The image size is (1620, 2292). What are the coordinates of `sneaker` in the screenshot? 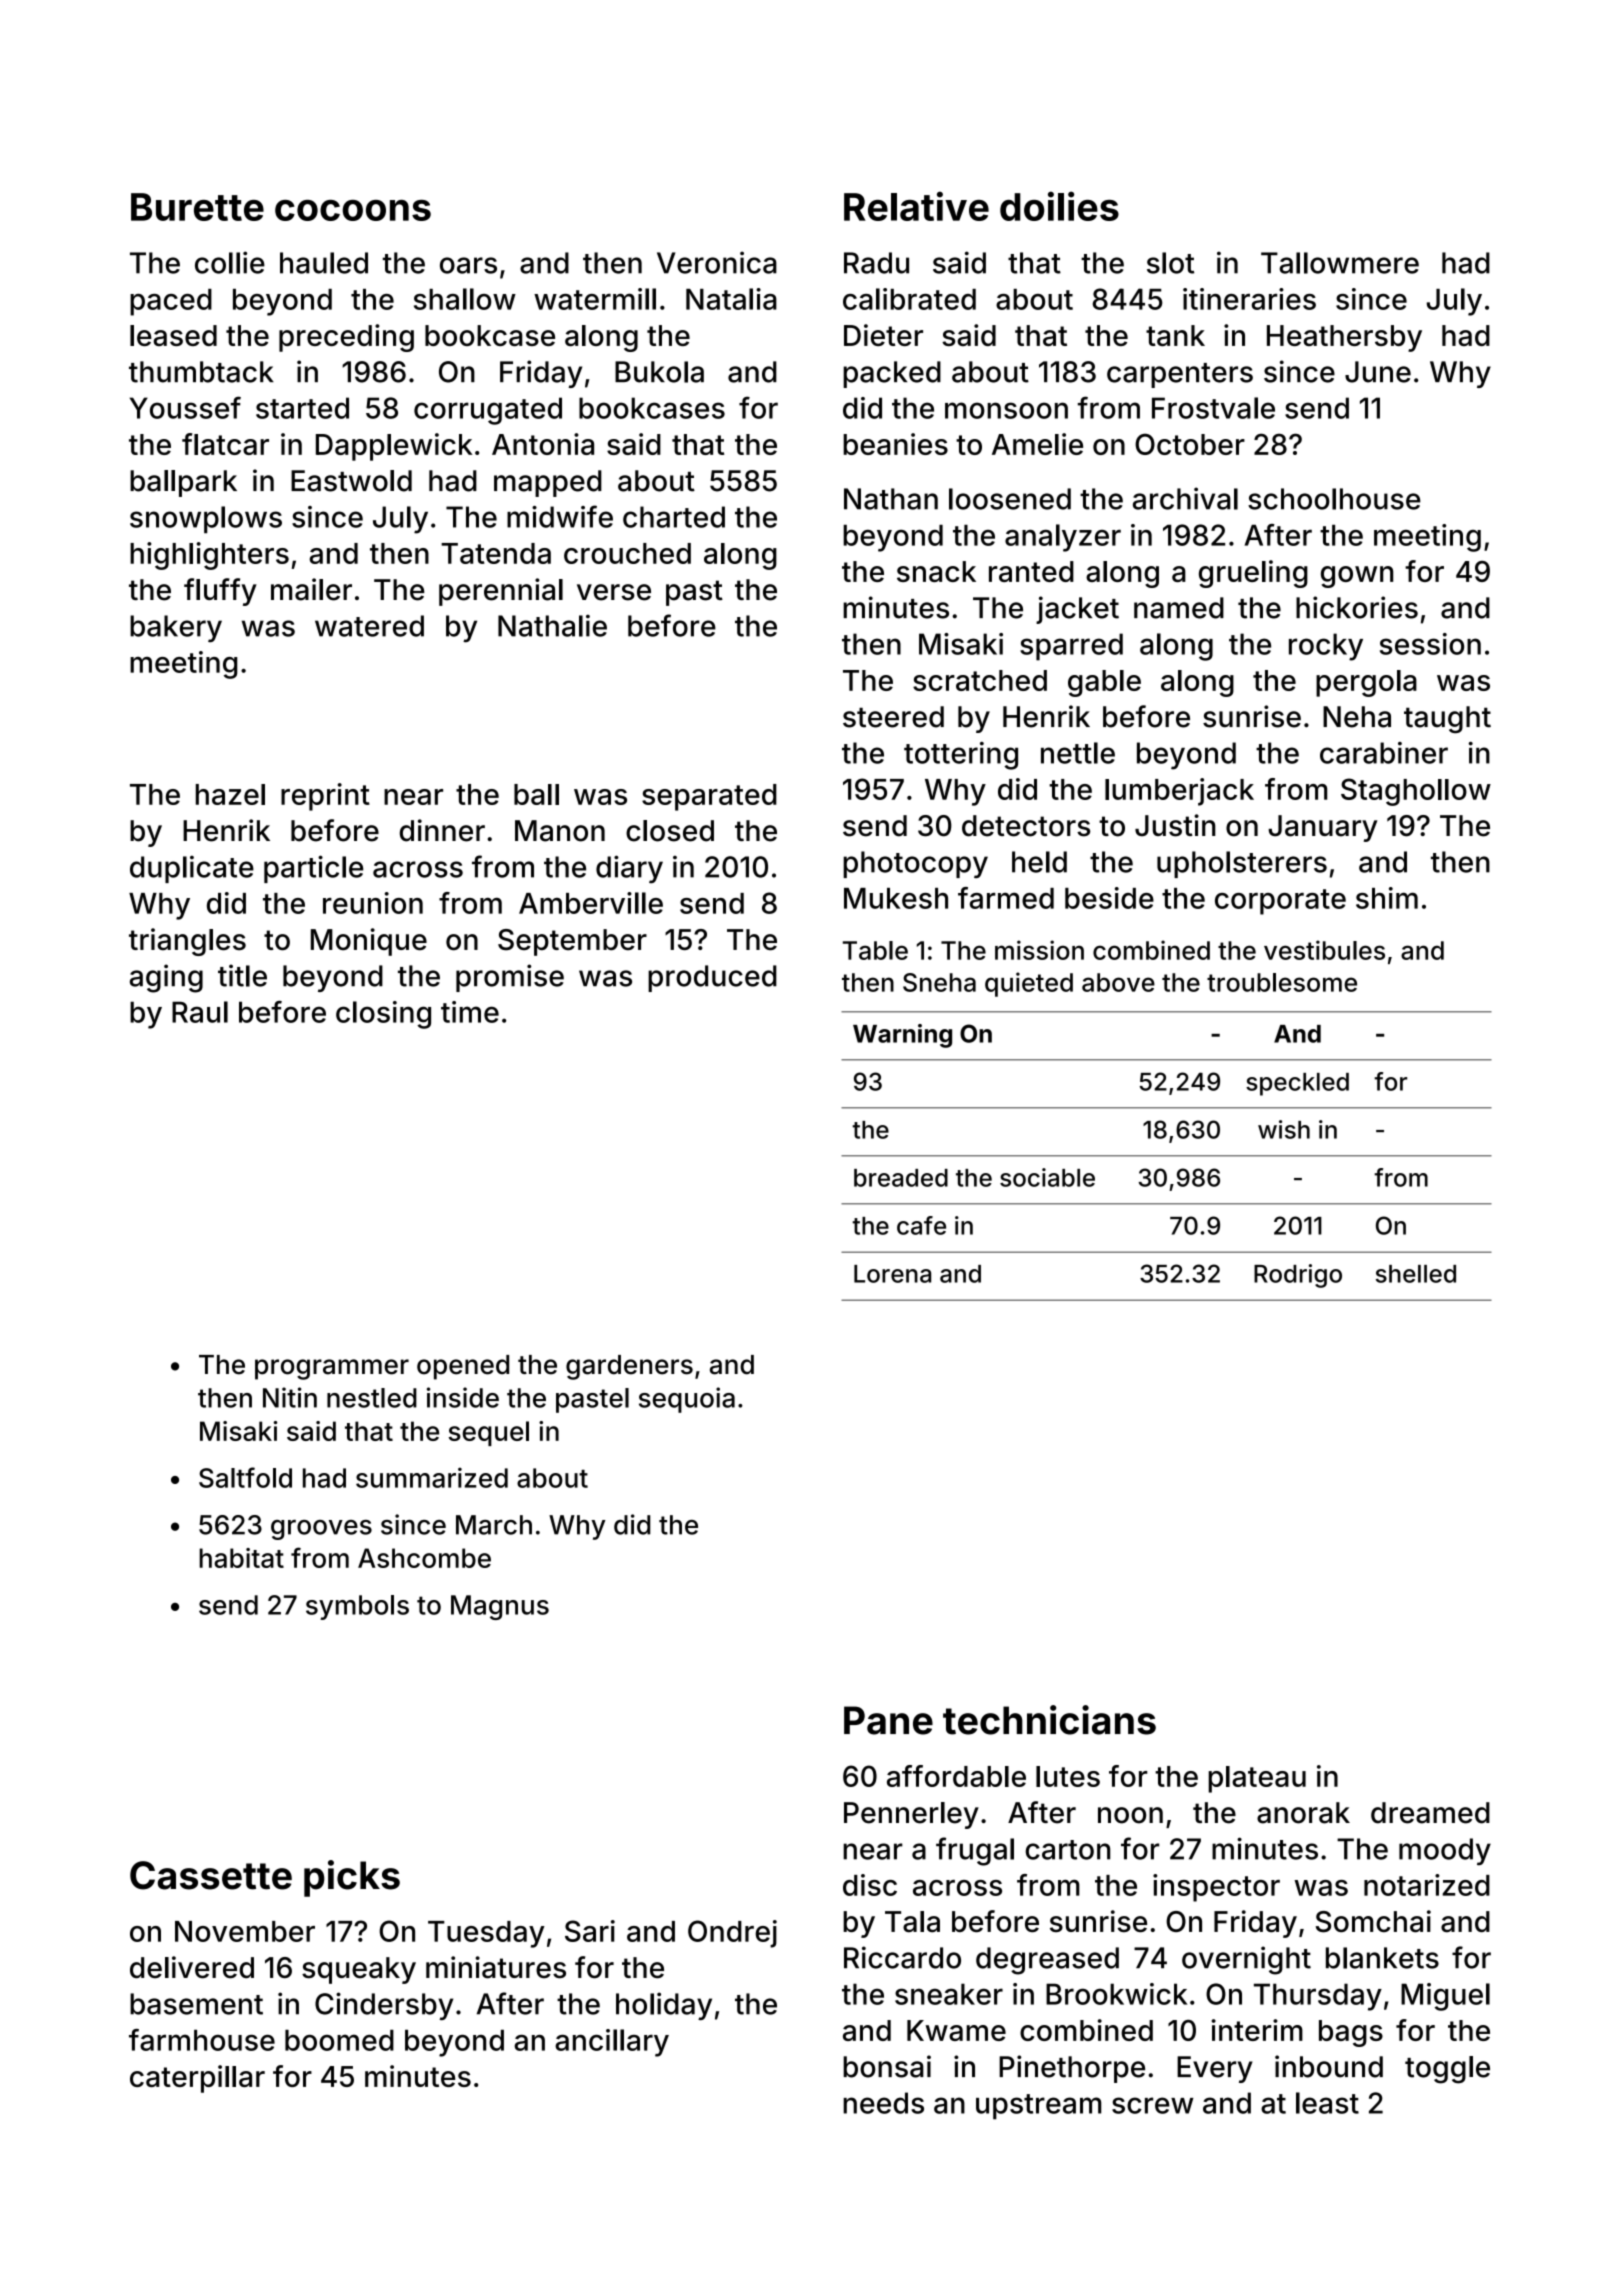 It's located at (949, 1994).
